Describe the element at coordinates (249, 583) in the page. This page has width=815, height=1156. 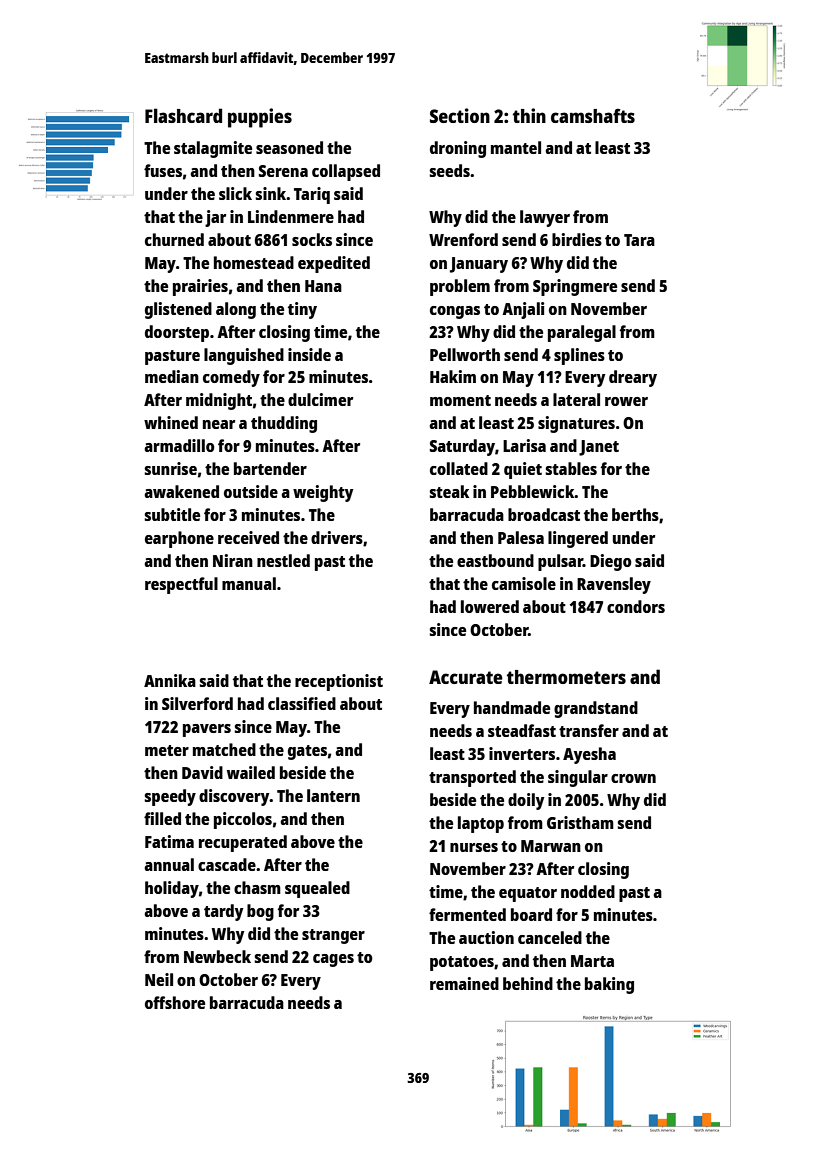
I see `manual` at that location.
